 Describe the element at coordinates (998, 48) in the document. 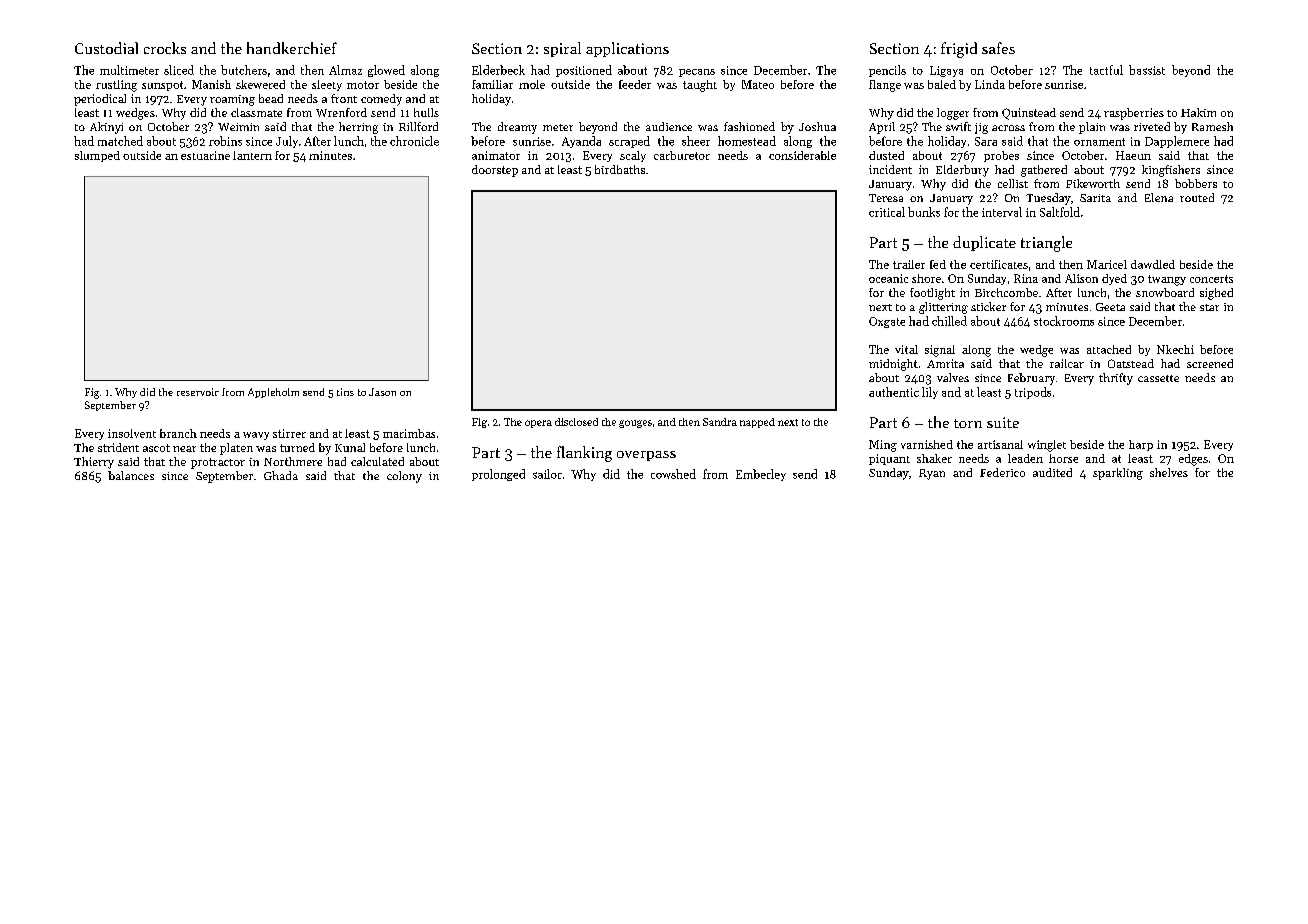

I see `safes` at that location.
